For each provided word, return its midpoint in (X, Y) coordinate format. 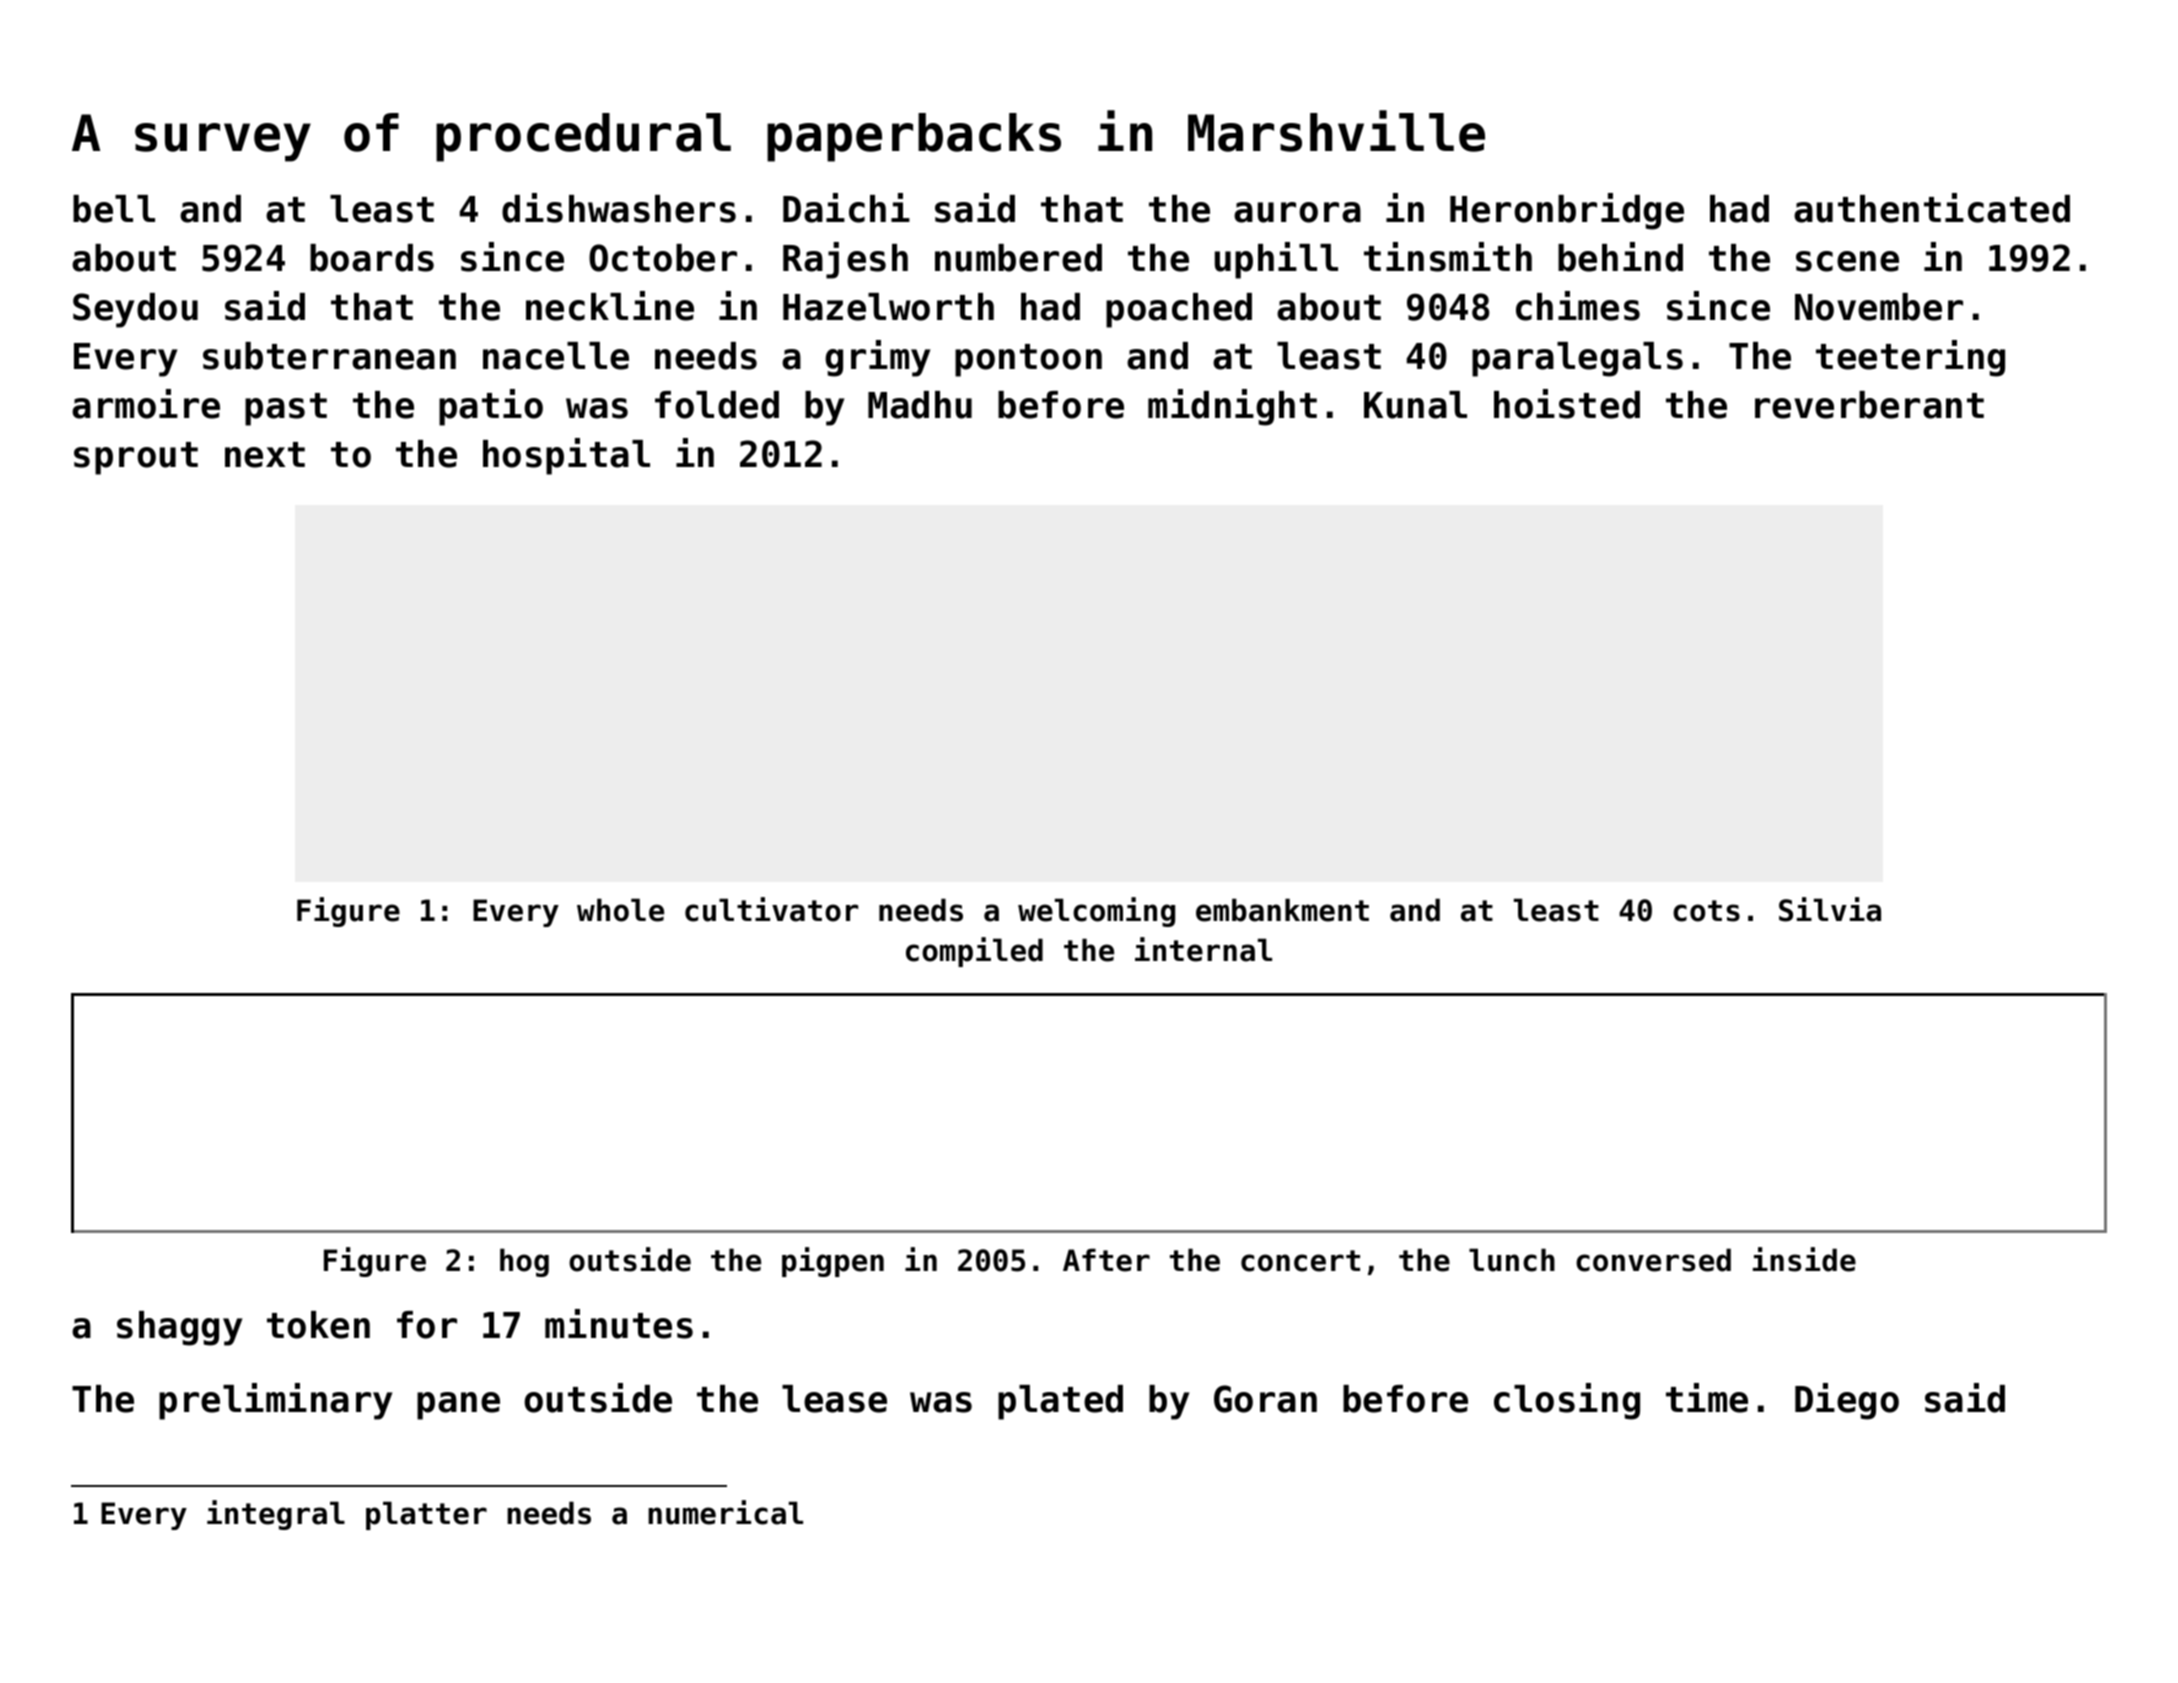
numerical (725, 1512)
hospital (566, 456)
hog (524, 1262)
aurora (1297, 212)
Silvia (1830, 909)
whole (620, 910)
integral (276, 1515)
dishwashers (619, 208)
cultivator (771, 909)
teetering (1910, 358)
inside (1804, 1259)
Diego (1847, 1401)
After (1106, 1260)
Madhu (920, 405)
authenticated (1932, 208)
